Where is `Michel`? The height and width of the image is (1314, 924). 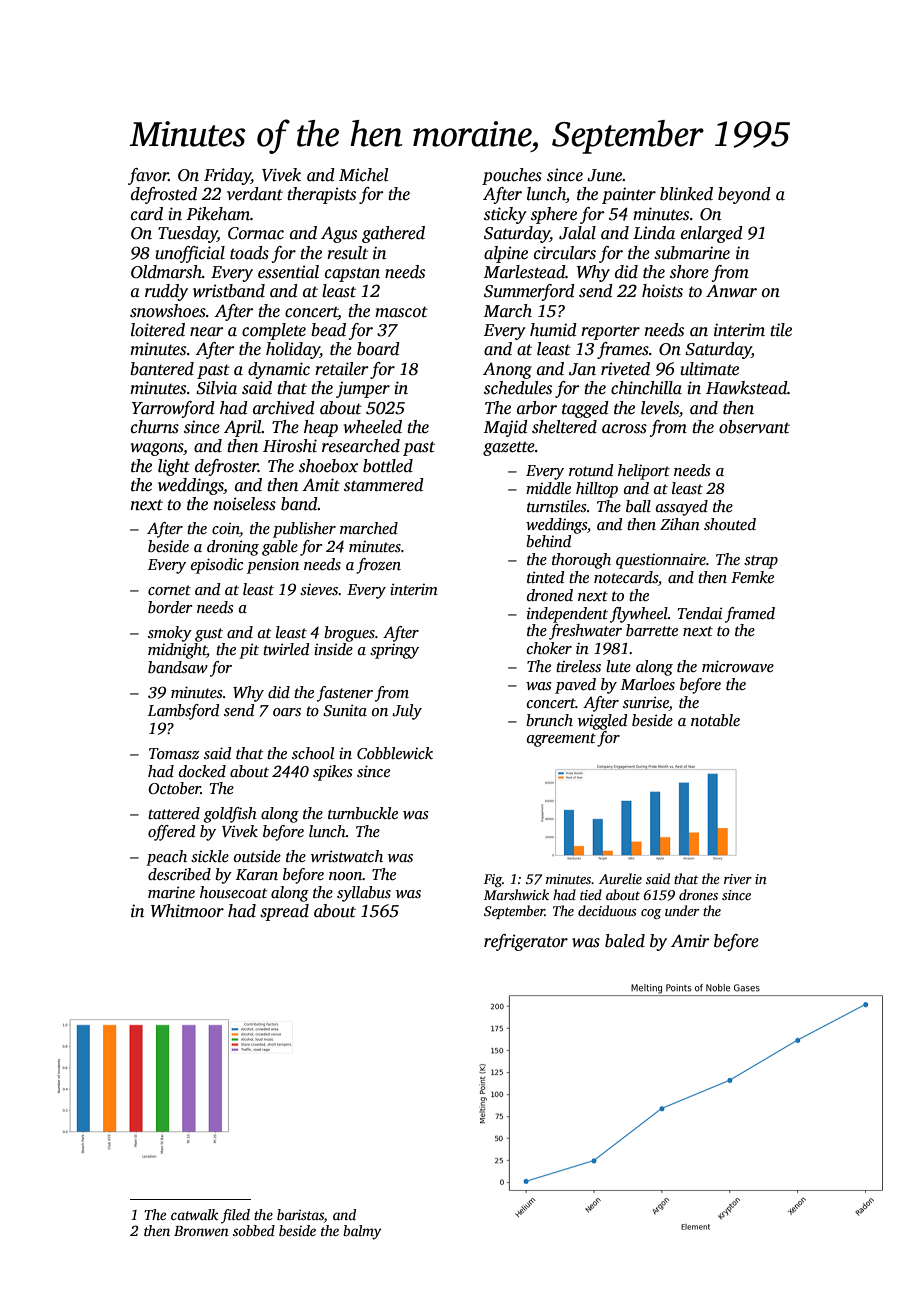
Michel is located at coordinates (363, 175).
